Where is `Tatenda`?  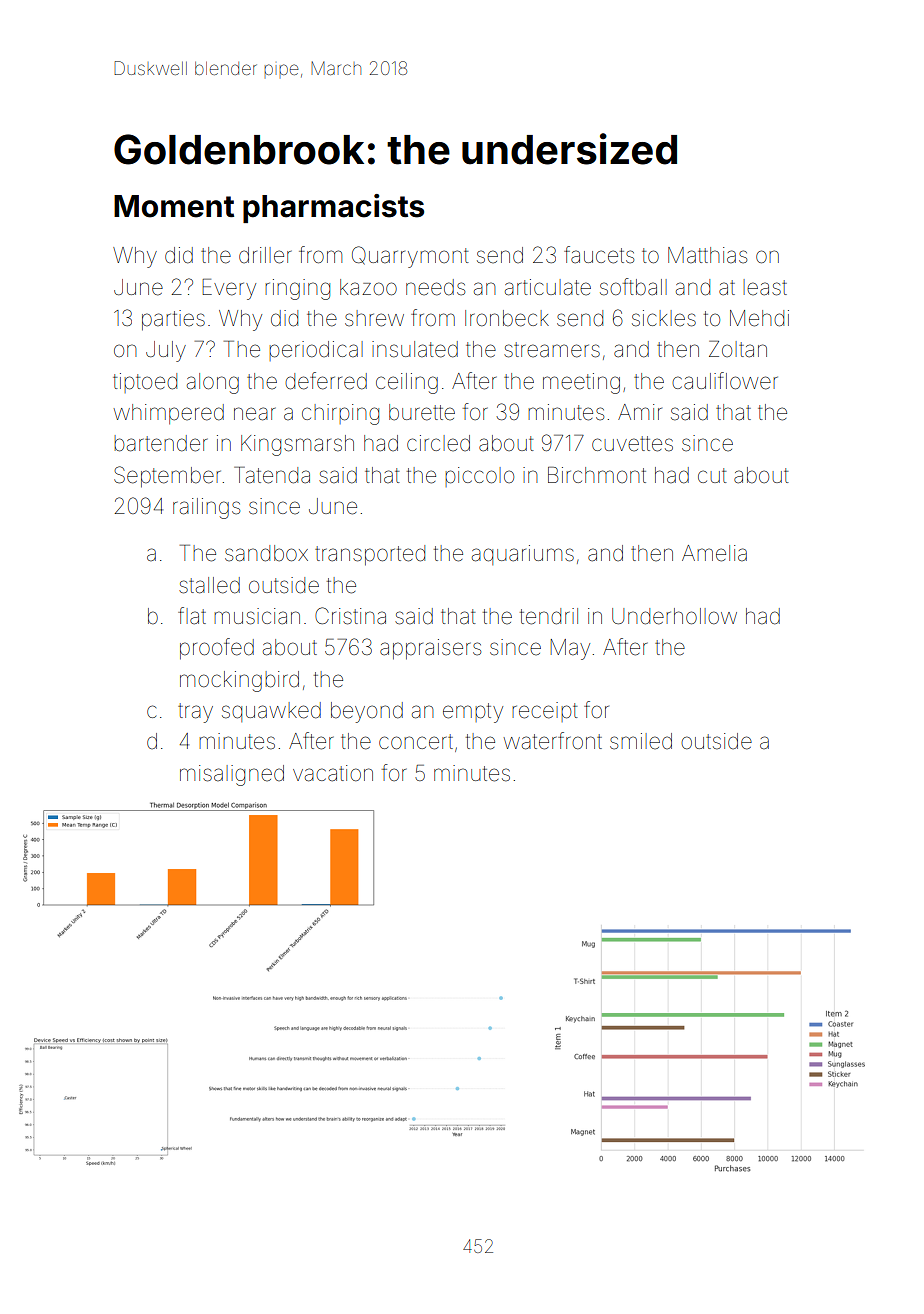 Tatenda is located at coordinates (272, 475).
